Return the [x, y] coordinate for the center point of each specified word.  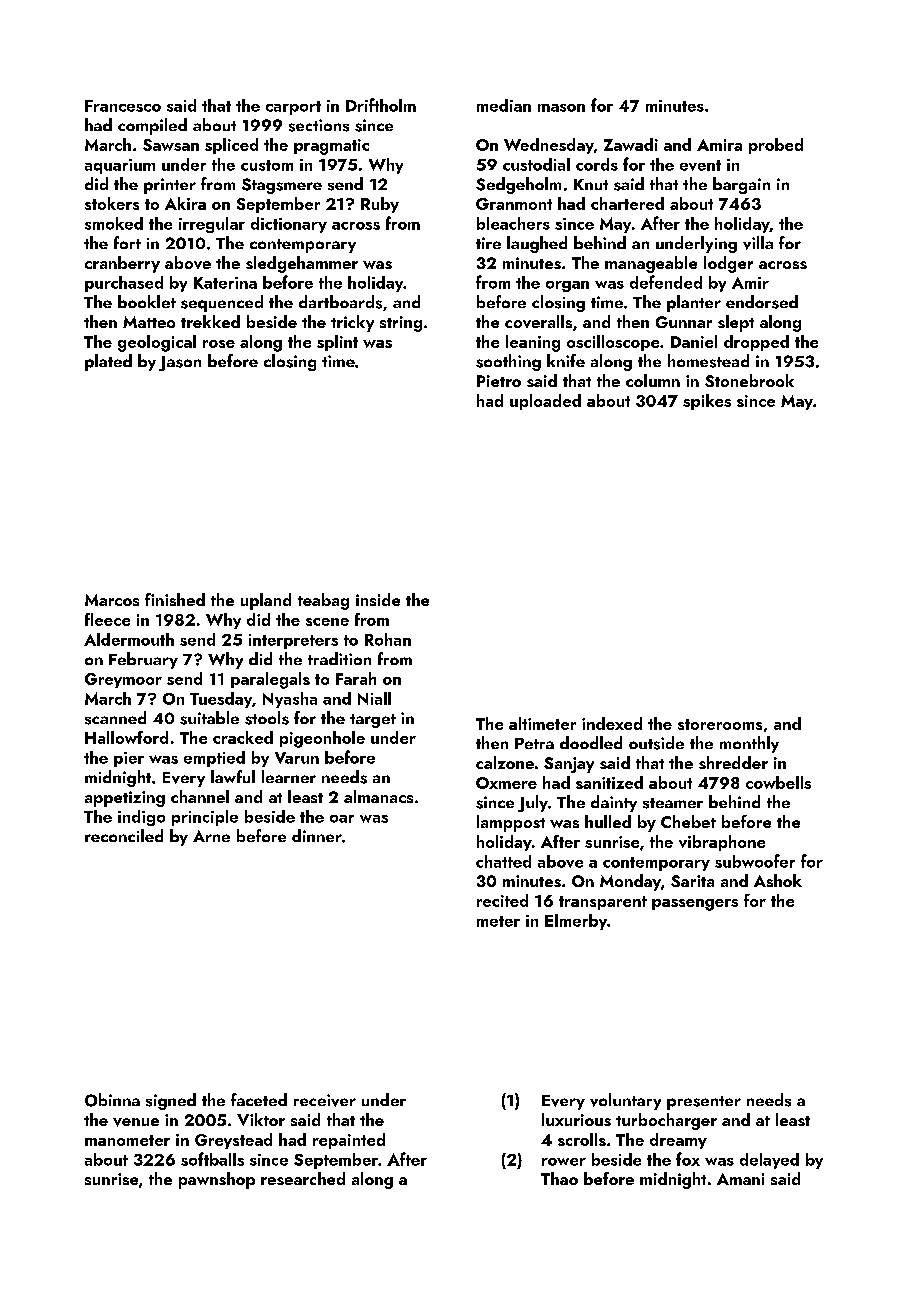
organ [567, 286]
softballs [212, 1159]
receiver [325, 1100]
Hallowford [126, 737]
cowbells [778, 782]
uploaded [545, 402]
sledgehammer [302, 264]
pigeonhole [322, 739]
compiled [152, 126]
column [653, 380]
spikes [707, 402]
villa [758, 243]
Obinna [112, 1100]
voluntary [625, 1101]
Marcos [112, 600]
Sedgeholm [518, 185]
